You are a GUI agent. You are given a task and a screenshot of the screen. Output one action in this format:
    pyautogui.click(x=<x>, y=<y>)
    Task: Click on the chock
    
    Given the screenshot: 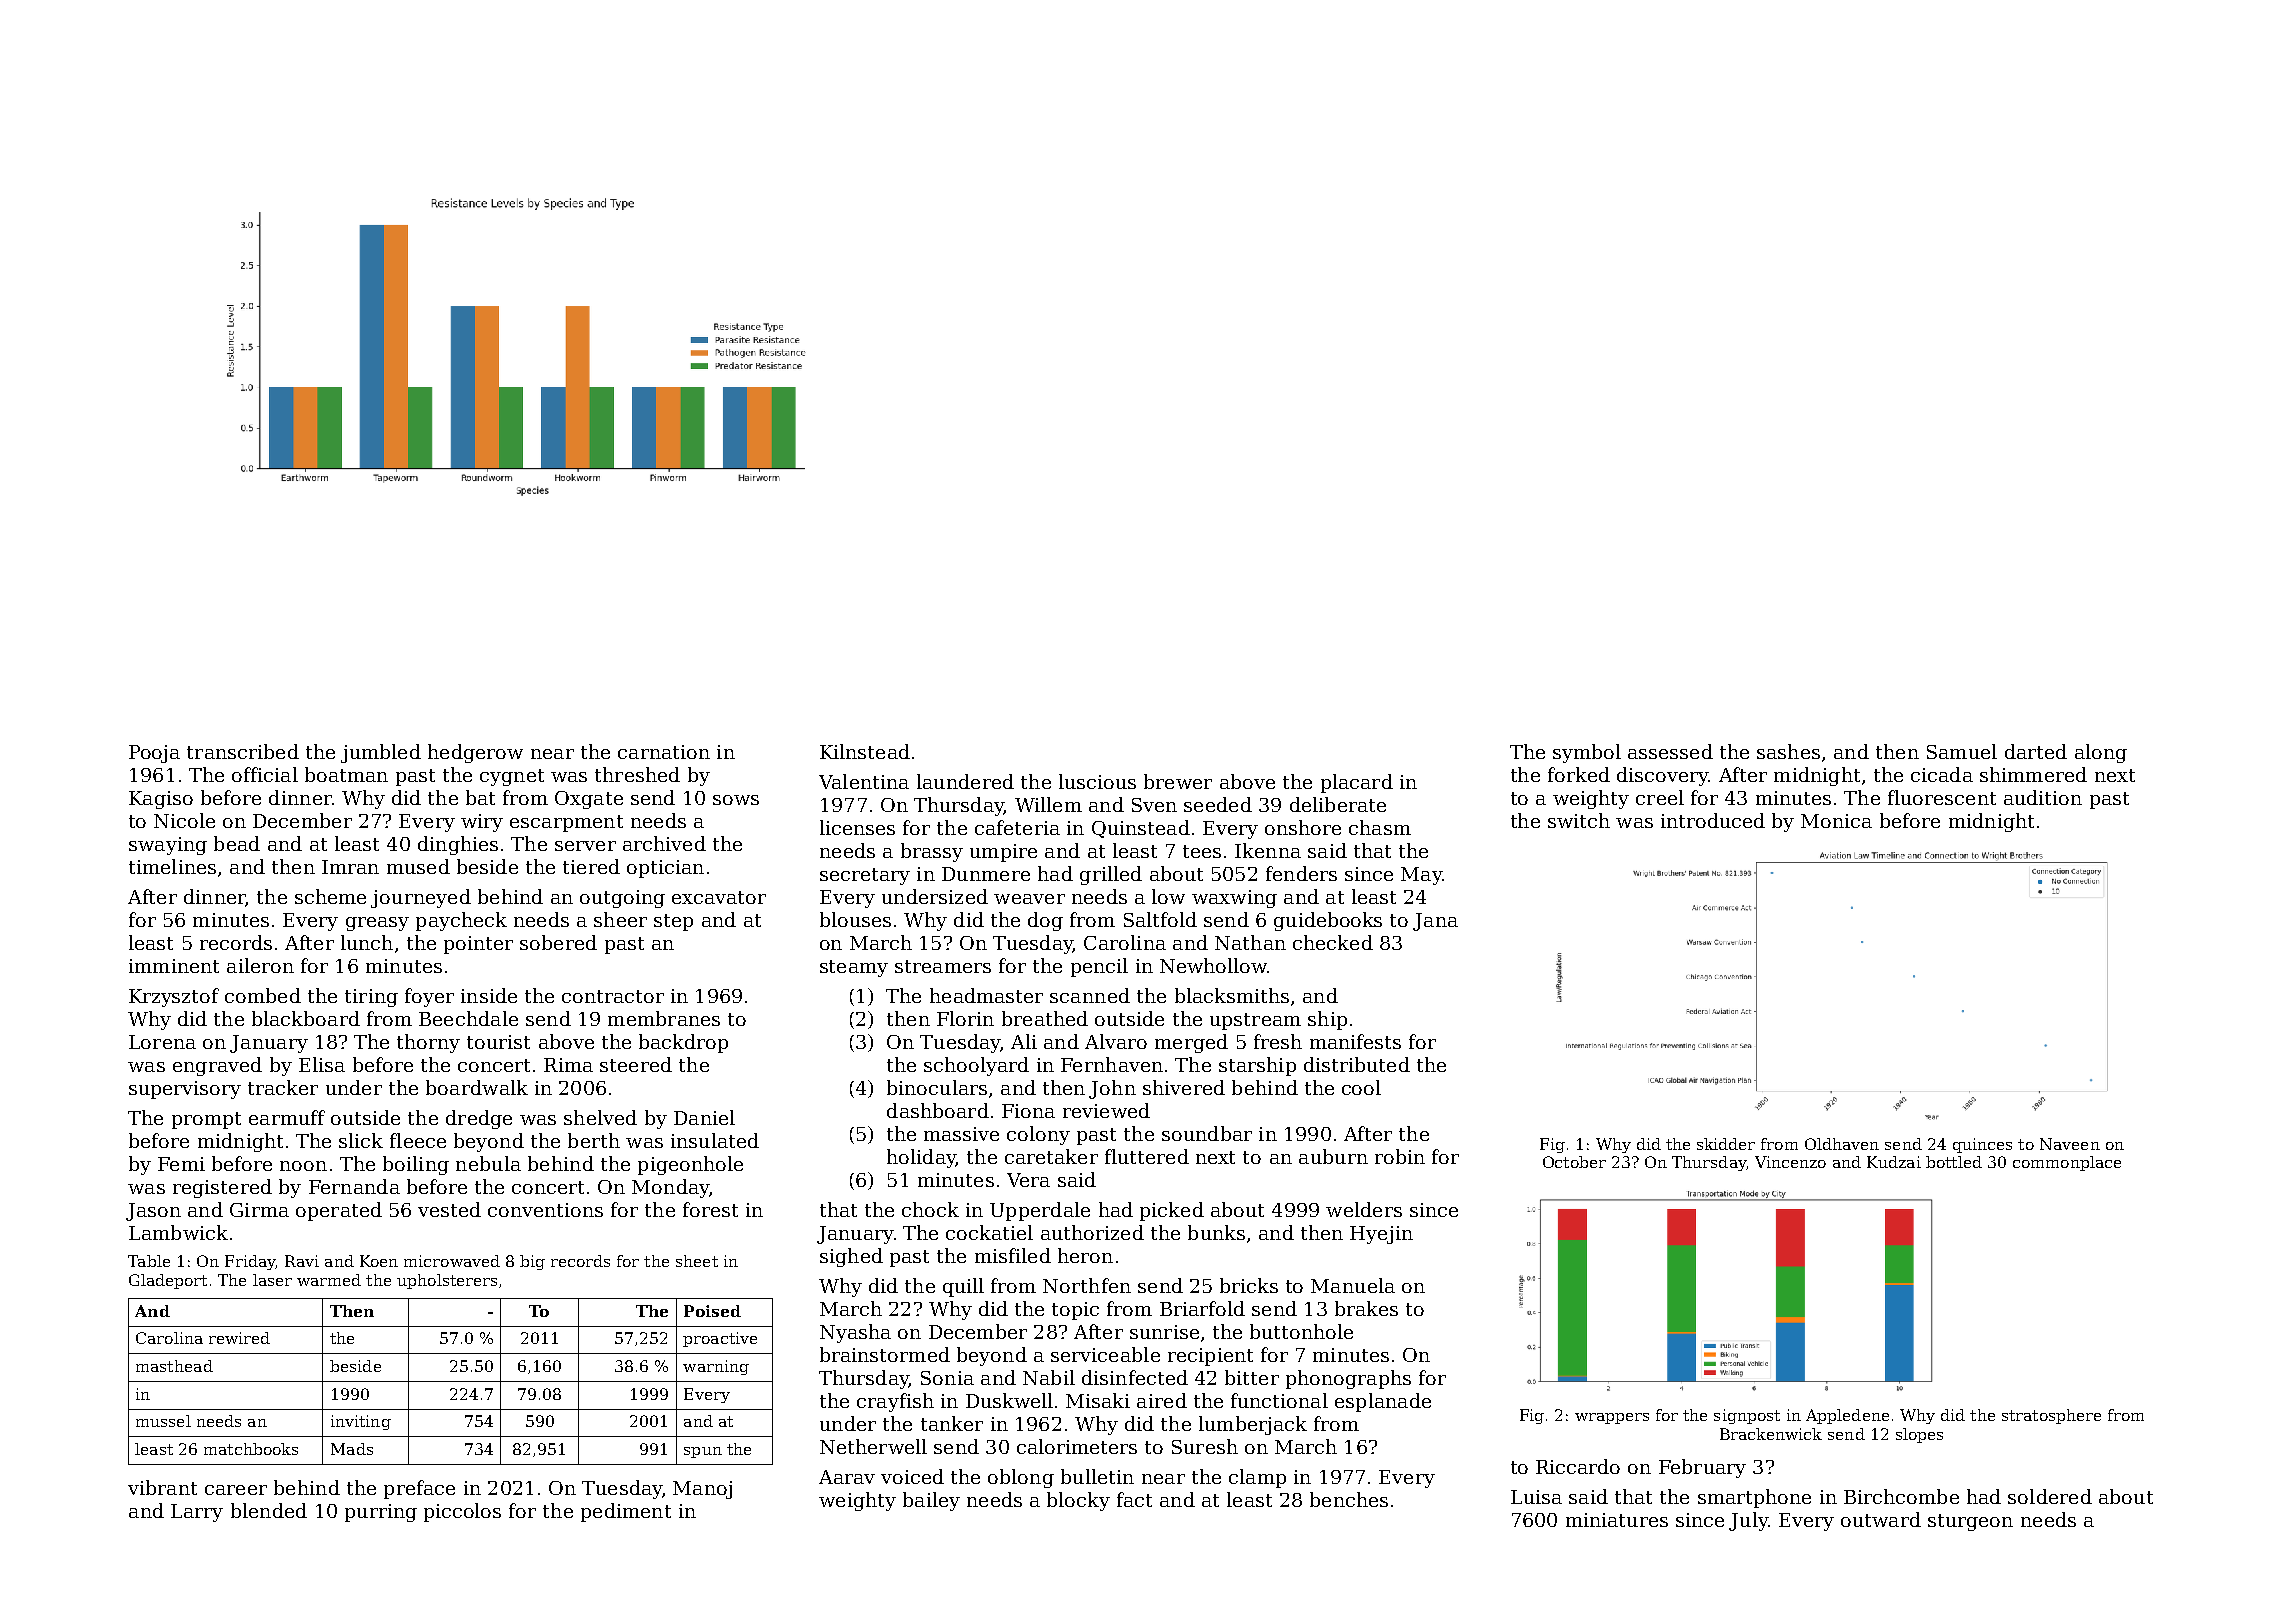 What is the action you would take?
    pyautogui.click(x=930, y=1209)
